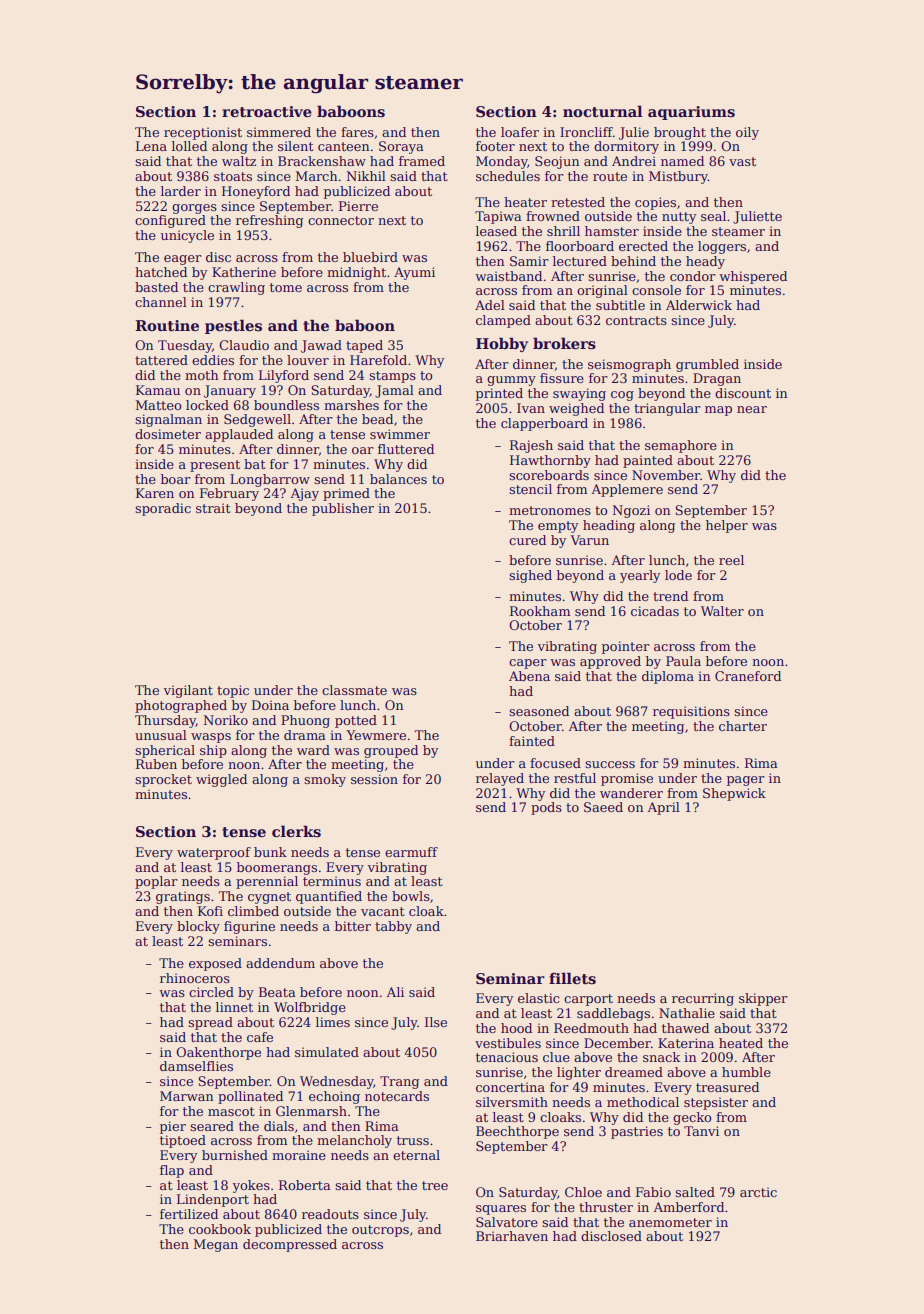  Describe the element at coordinates (572, 978) in the page. I see `fillets` at that location.
